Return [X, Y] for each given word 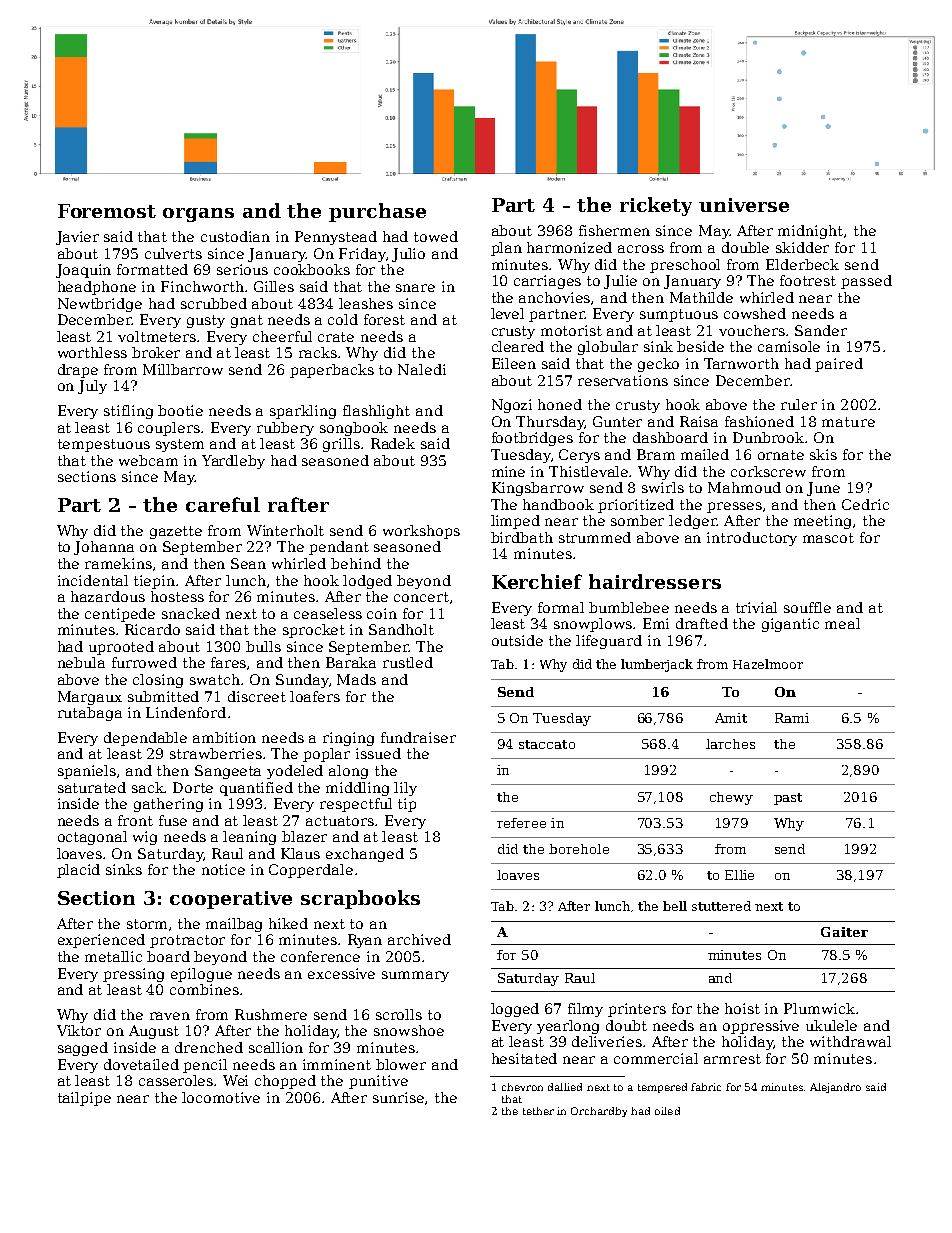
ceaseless [328, 613]
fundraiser [418, 737]
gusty [206, 321]
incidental [93, 580]
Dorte [193, 787]
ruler [799, 404]
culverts [173, 253]
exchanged [365, 855]
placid [78, 871]
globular [608, 348]
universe [744, 205]
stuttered [721, 906]
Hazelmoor [768, 664]
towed [436, 236]
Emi [656, 623]
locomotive [221, 1097]
